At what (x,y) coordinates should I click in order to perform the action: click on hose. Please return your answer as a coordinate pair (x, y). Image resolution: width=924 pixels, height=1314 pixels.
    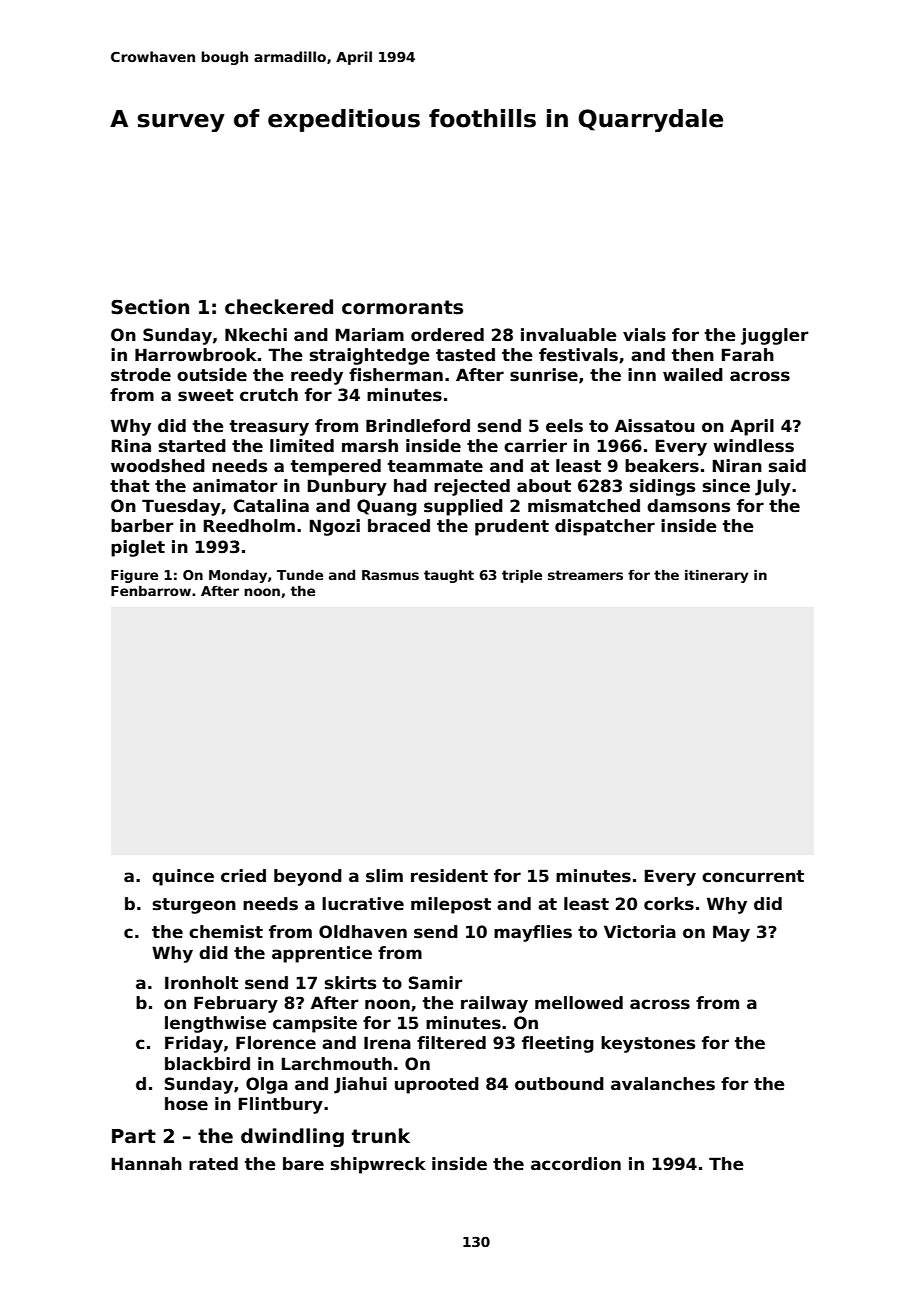
    Looking at the image, I should click on (186, 1104).
